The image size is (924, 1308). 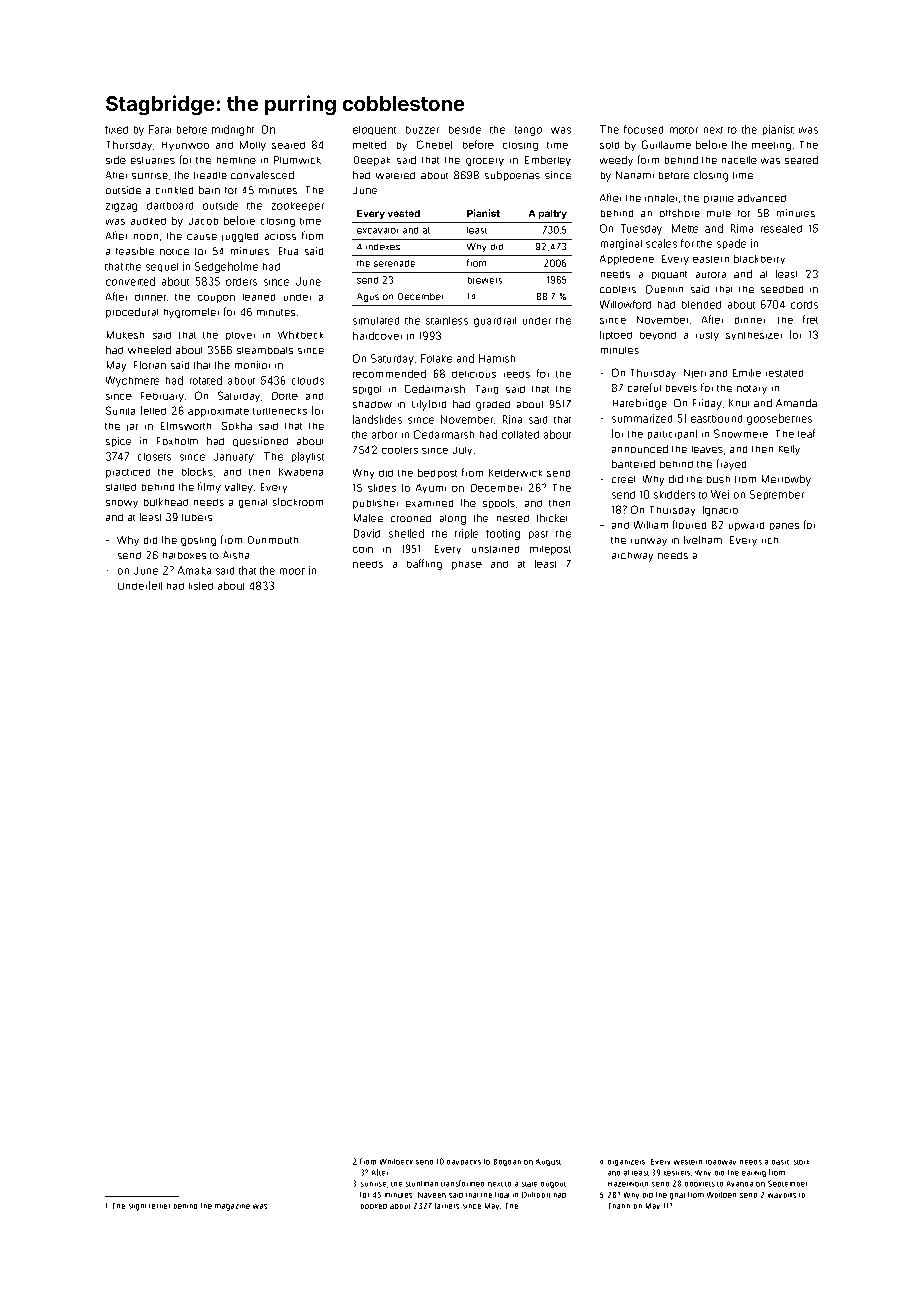 What do you see at coordinates (232, 1207) in the screenshot?
I see `magazine` at bounding box center [232, 1207].
